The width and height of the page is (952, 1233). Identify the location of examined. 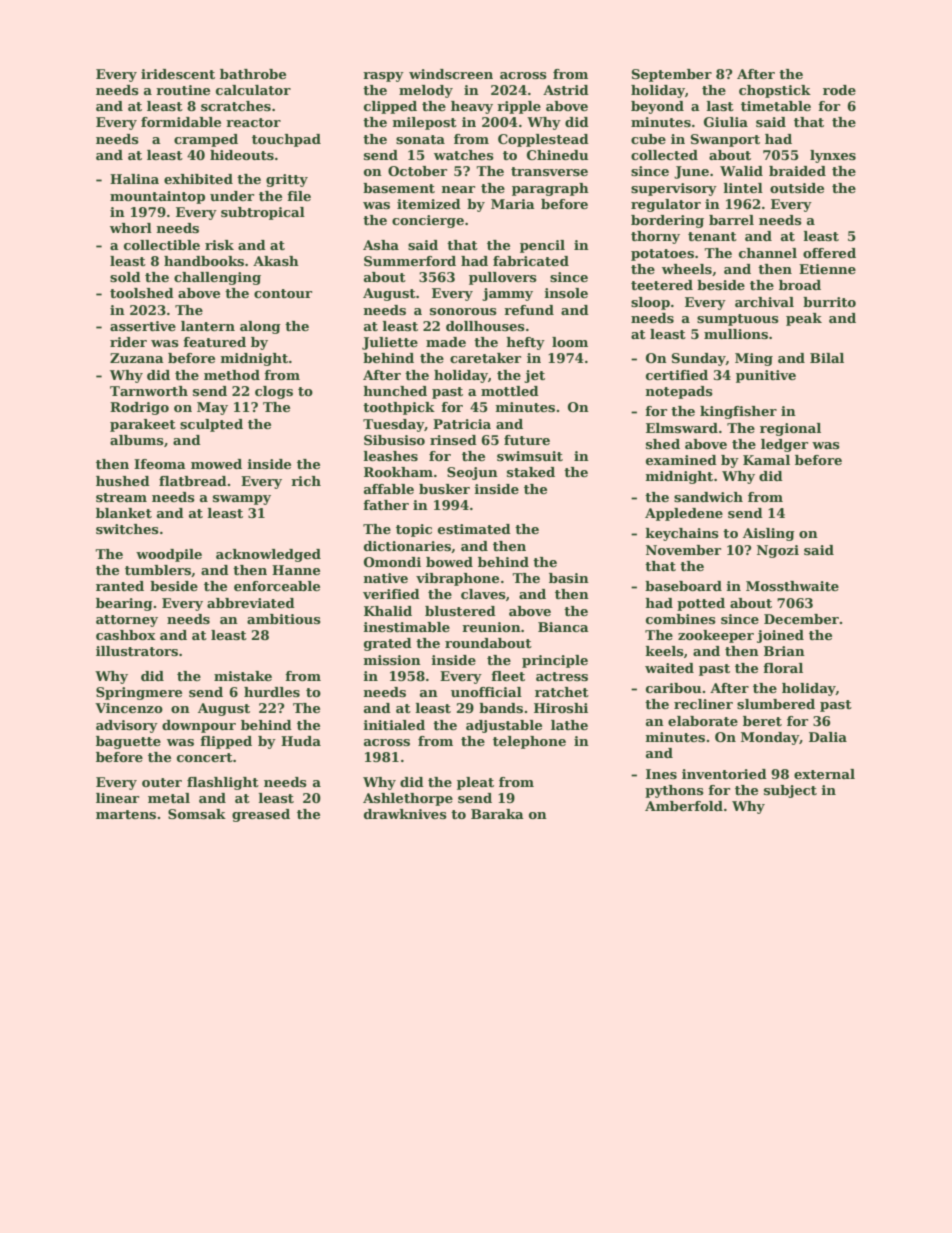
(681, 460).
